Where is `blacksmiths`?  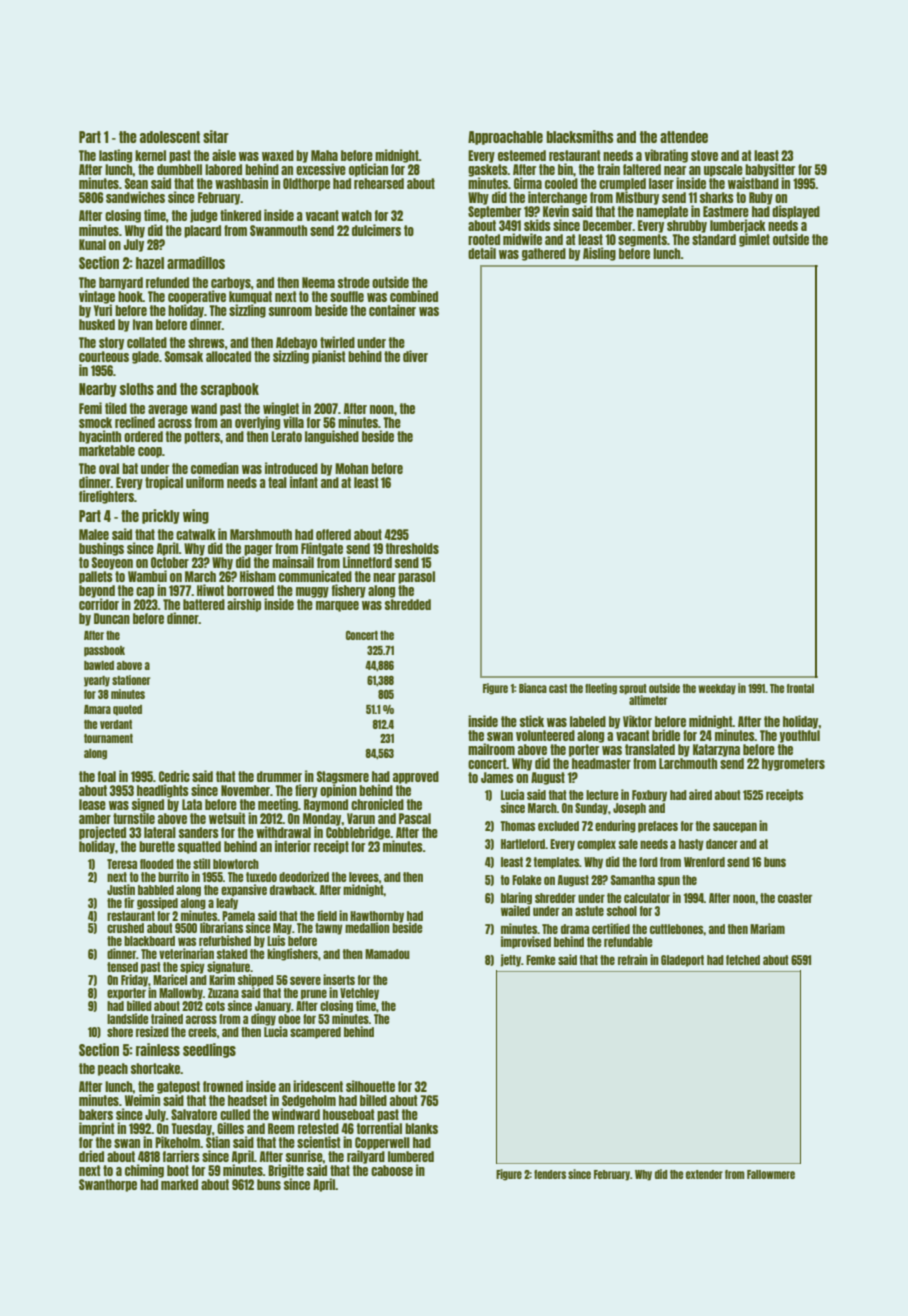
blacksmiths is located at coordinates (579, 136).
